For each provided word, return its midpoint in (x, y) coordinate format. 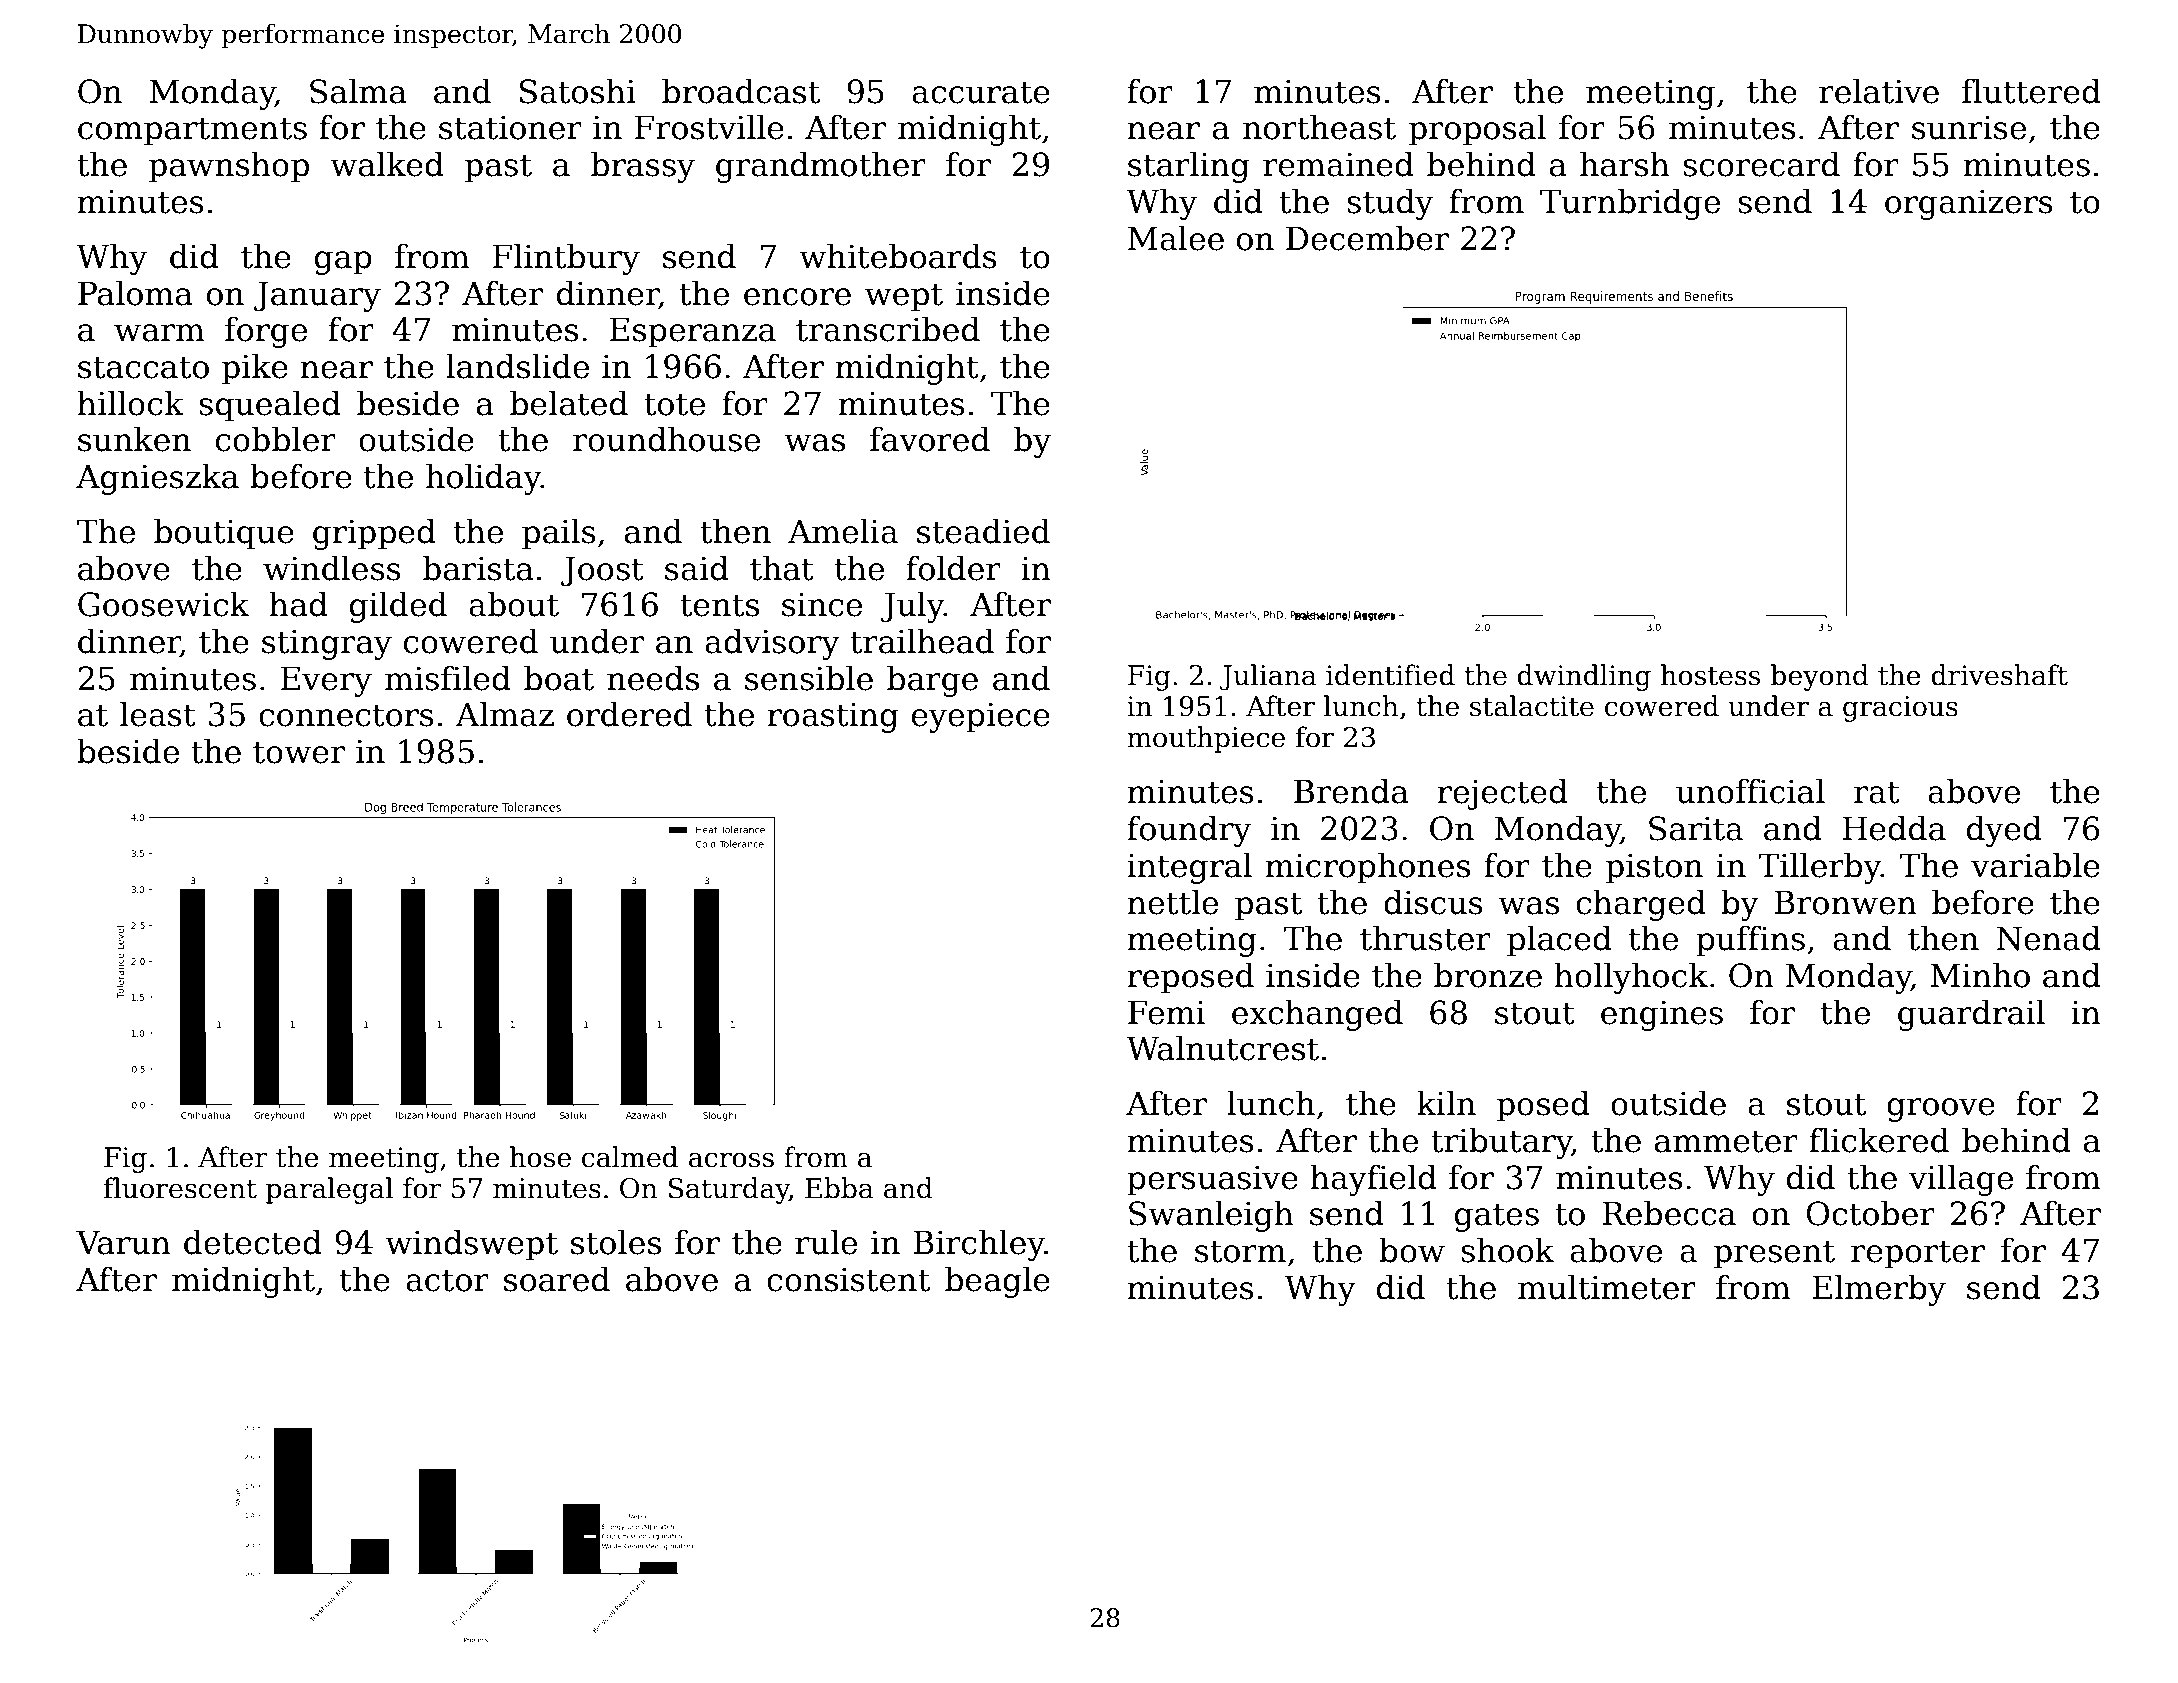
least (158, 714)
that (782, 568)
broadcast (741, 91)
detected (253, 1242)
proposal (1477, 130)
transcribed (888, 329)
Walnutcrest (1222, 1048)
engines (1662, 1016)
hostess (1710, 675)
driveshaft (1999, 675)
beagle (997, 1282)
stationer (510, 128)
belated (569, 403)
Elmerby (1879, 1290)
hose (540, 1157)
